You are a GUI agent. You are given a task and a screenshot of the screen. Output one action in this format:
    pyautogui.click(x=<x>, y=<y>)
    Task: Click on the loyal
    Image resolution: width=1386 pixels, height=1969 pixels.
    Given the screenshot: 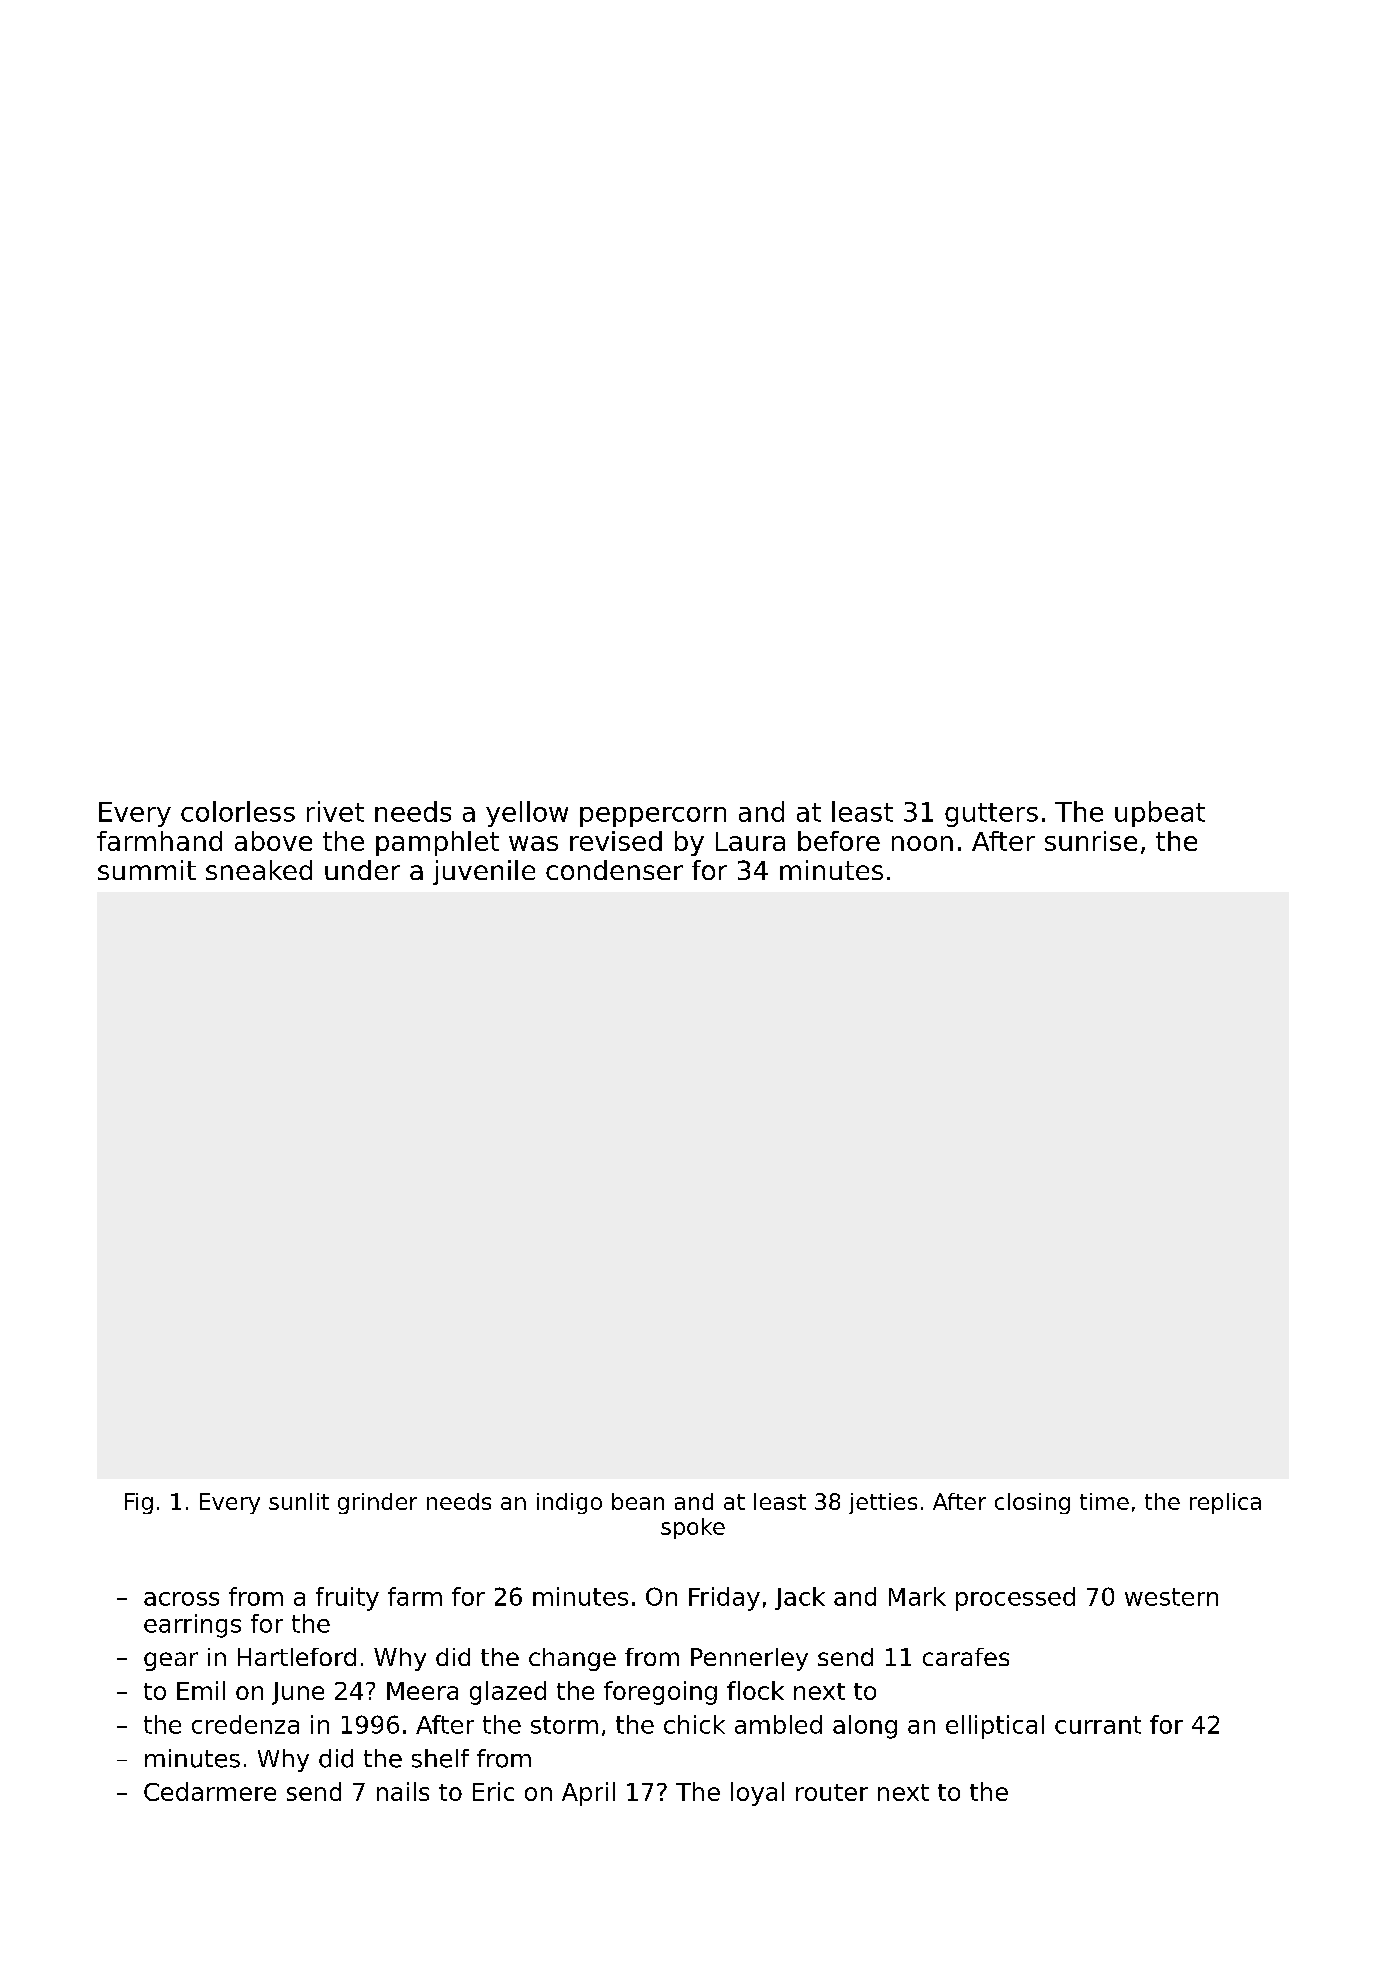 What is the action you would take?
    pyautogui.click(x=757, y=1794)
